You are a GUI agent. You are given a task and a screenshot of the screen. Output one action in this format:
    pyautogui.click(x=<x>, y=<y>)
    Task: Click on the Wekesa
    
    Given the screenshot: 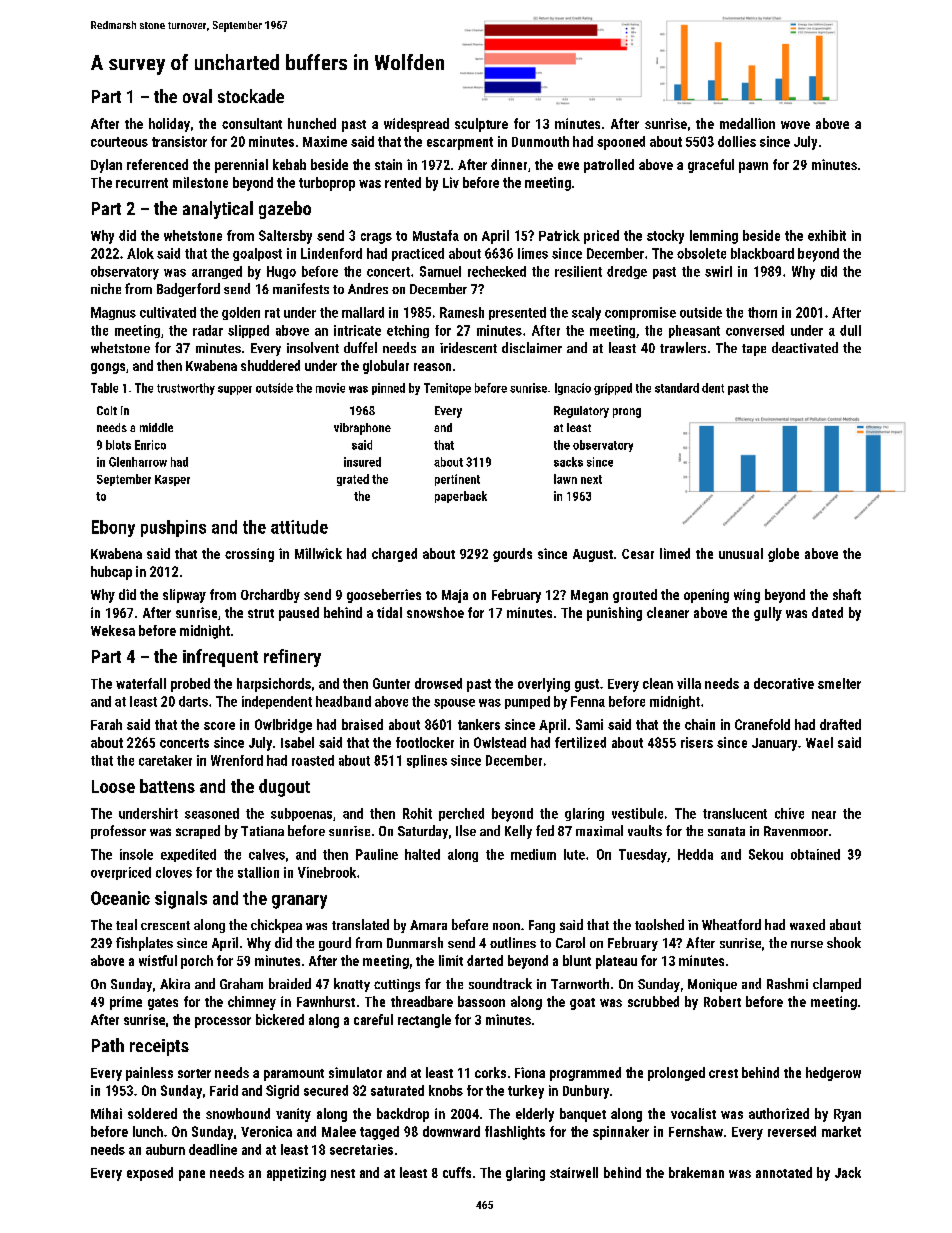 What is the action you would take?
    pyautogui.click(x=113, y=630)
